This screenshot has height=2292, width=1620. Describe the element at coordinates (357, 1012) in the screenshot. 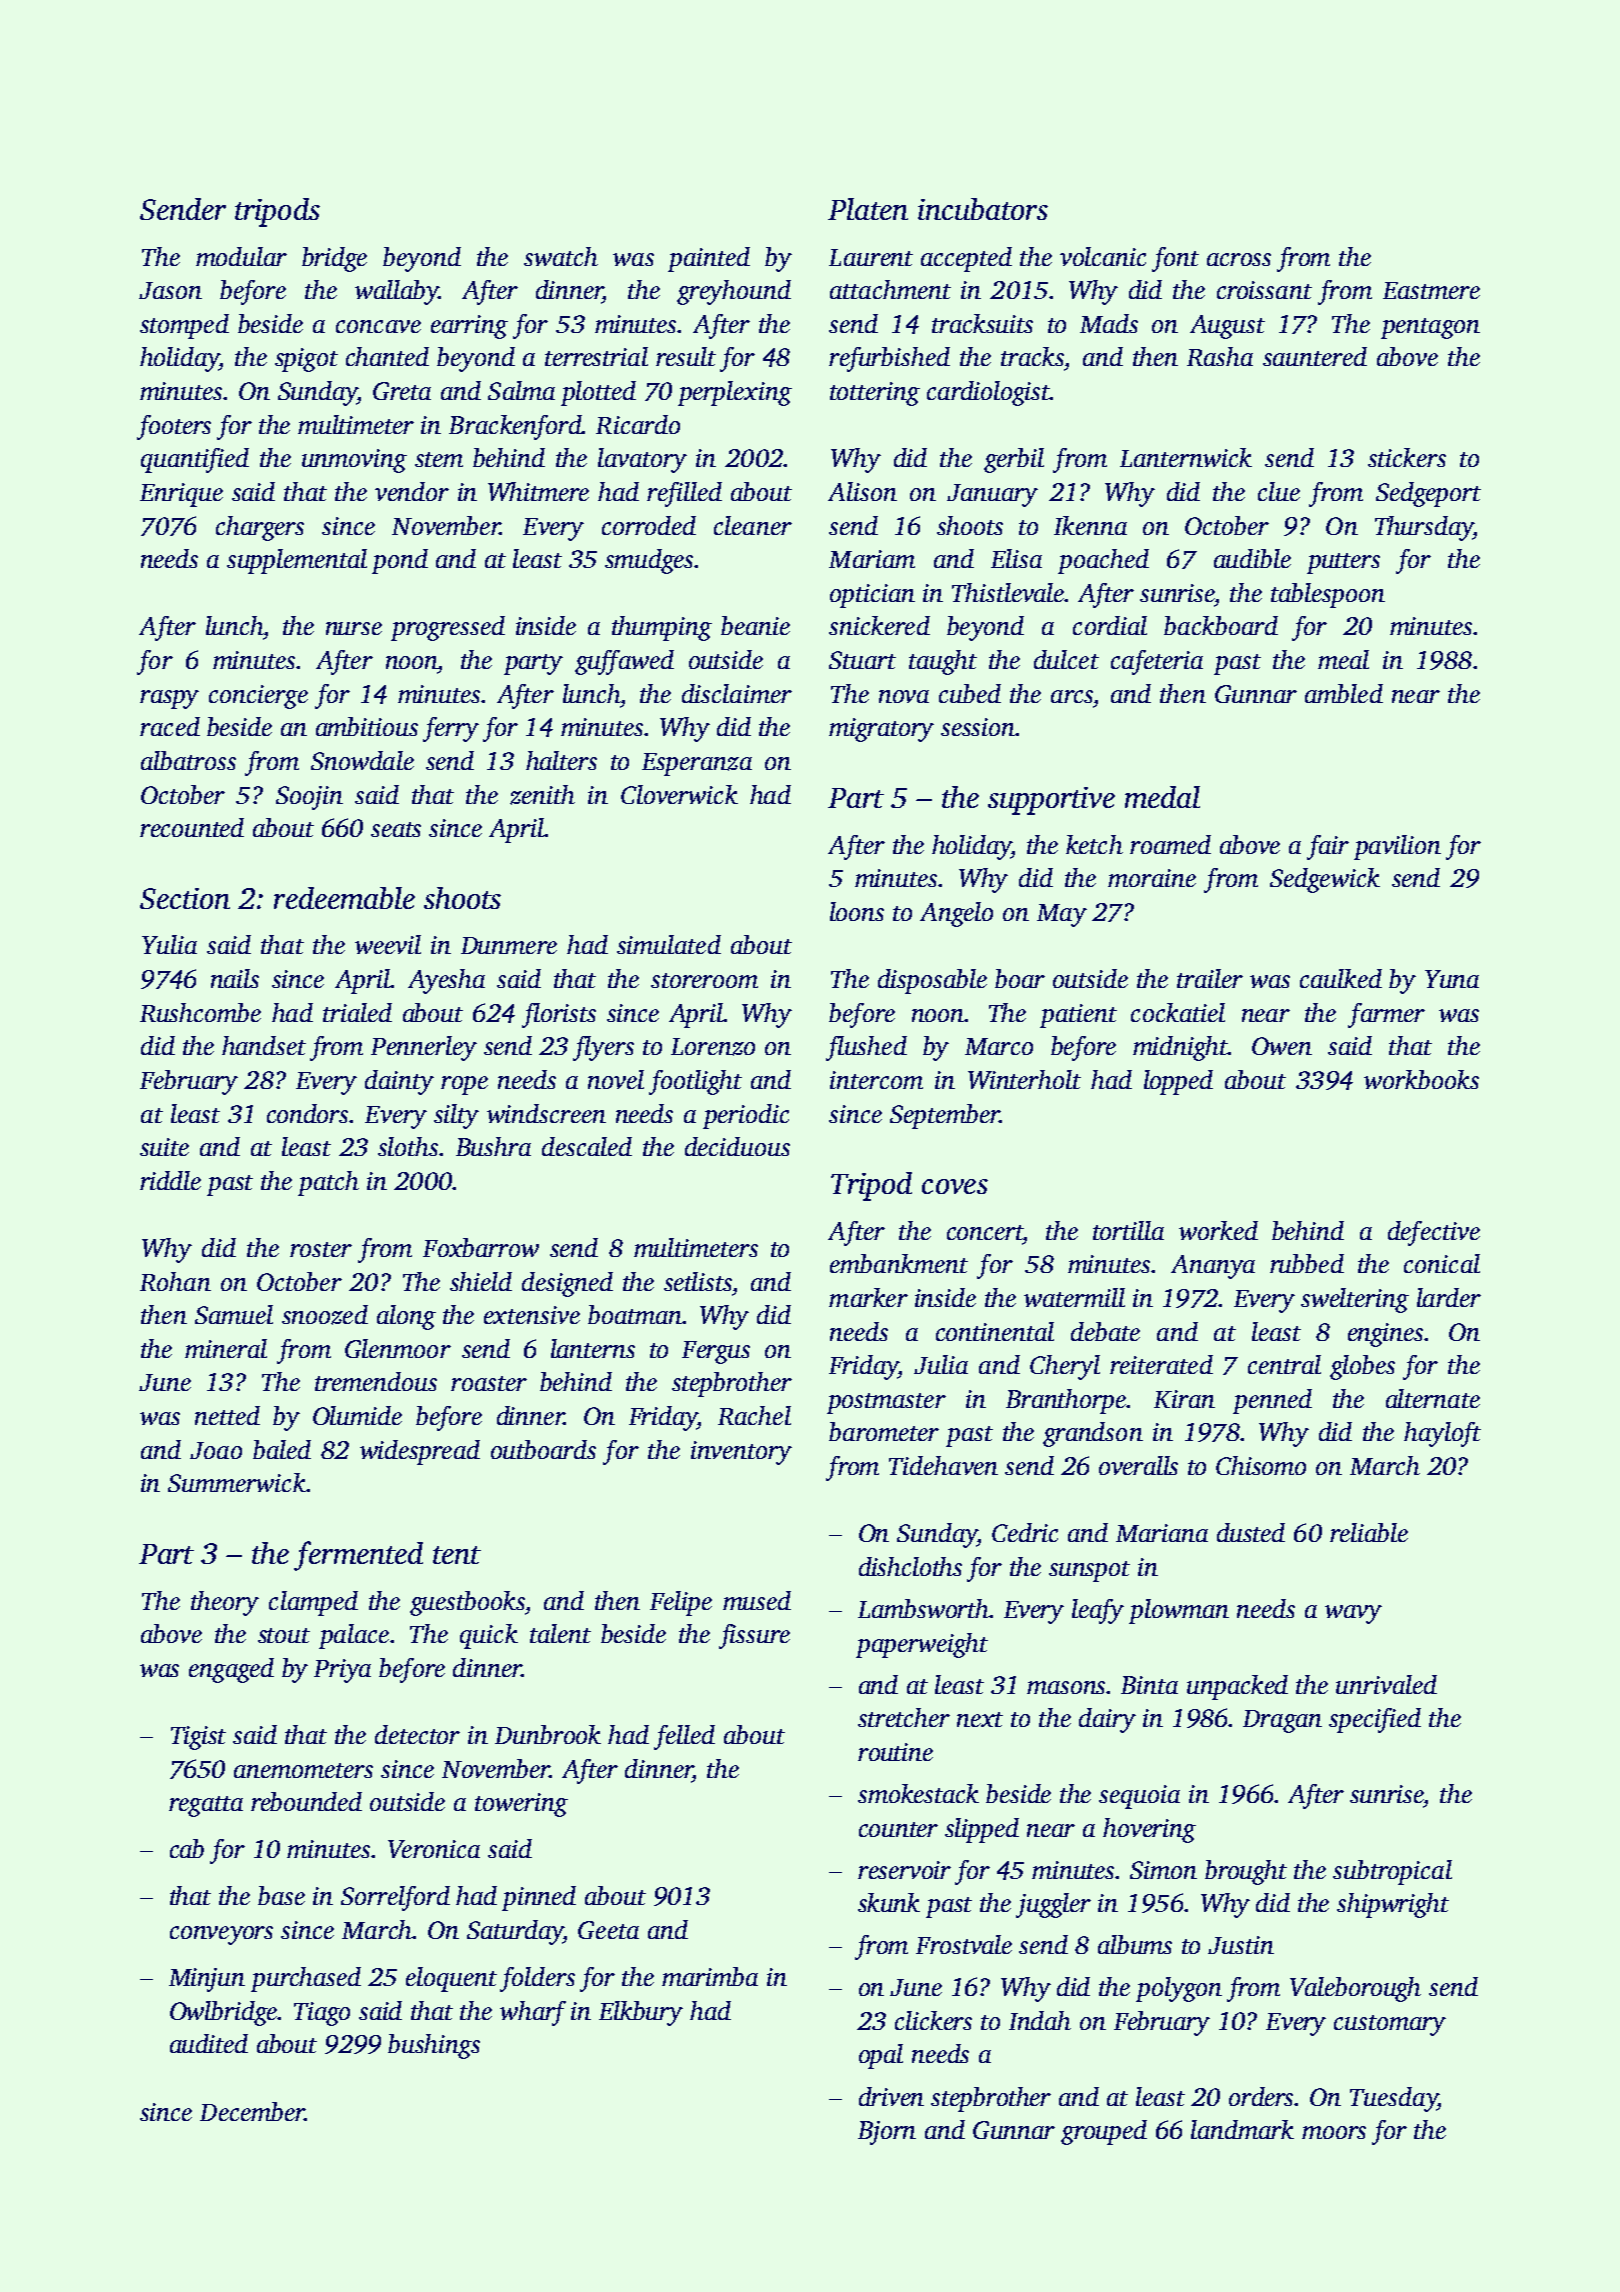

I see `trialed` at that location.
